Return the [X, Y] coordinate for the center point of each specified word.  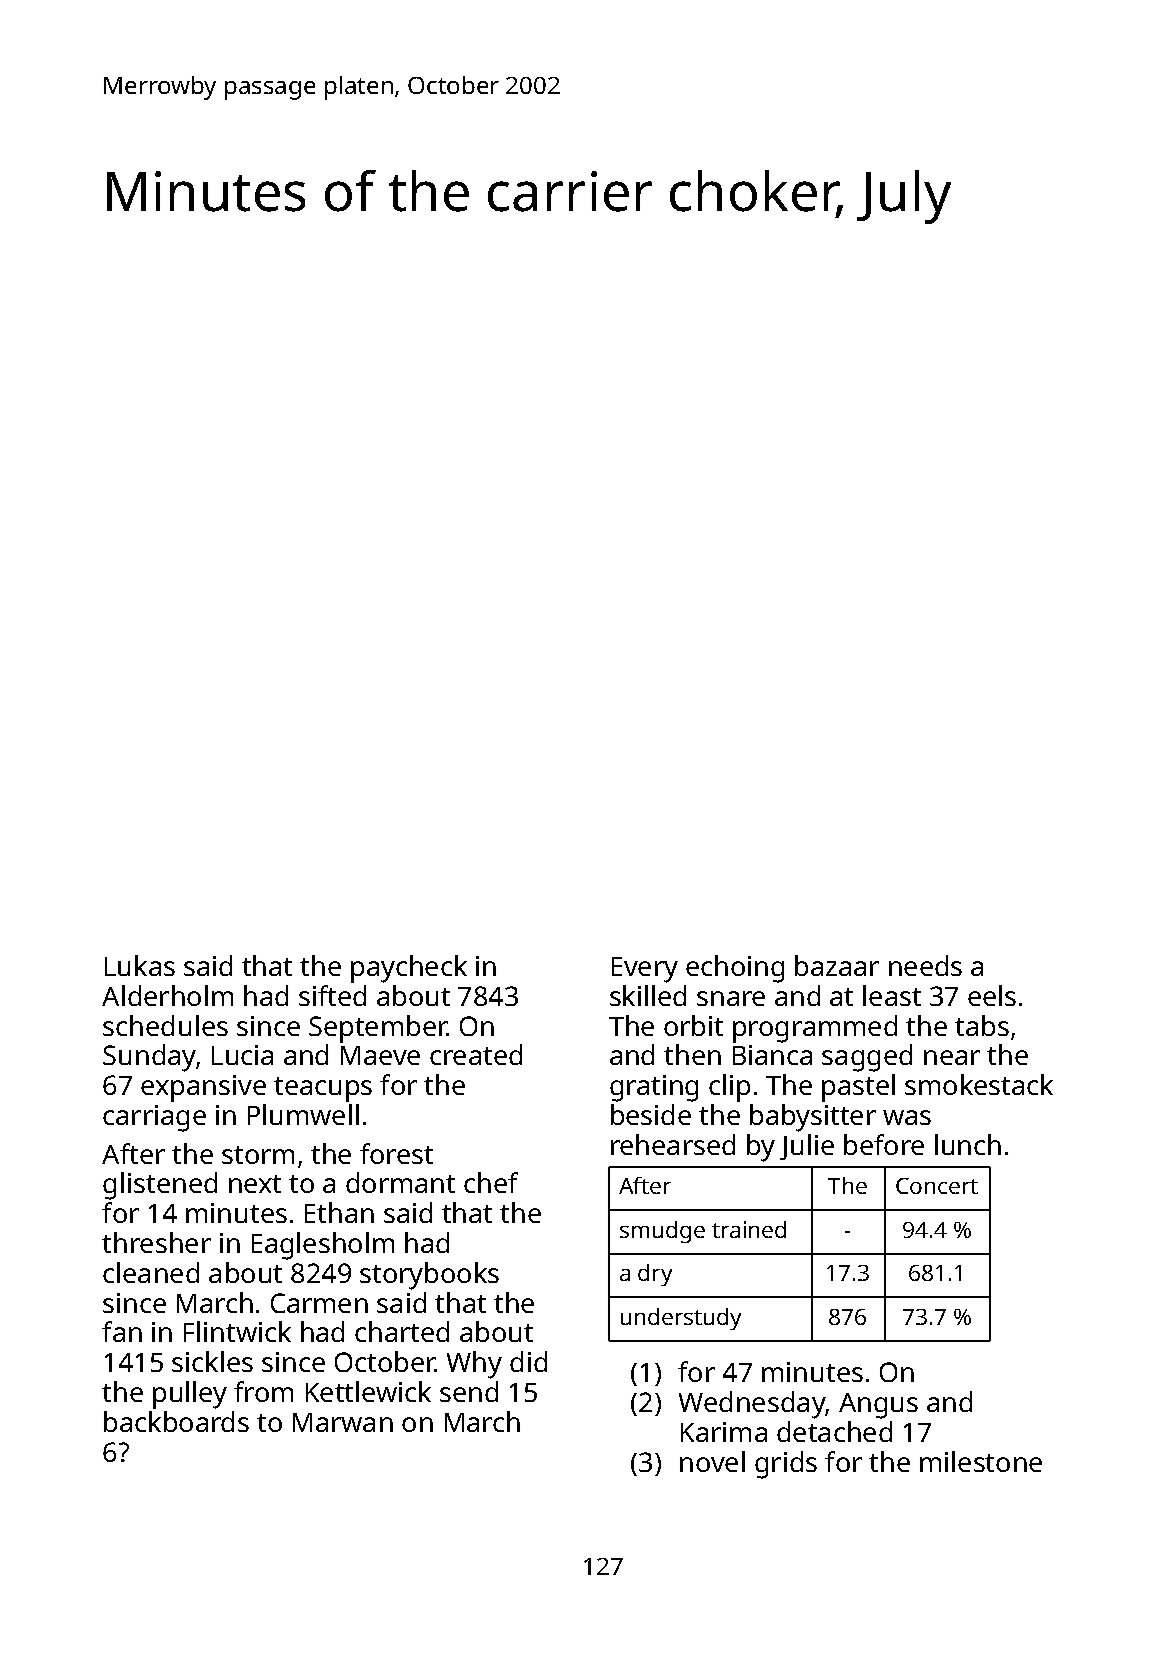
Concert [937, 1186]
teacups [323, 1089]
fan [122, 1331]
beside [651, 1114]
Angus [878, 1406]
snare [731, 998]
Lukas [140, 965]
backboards [176, 1421]
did [528, 1361]
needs [925, 965]
